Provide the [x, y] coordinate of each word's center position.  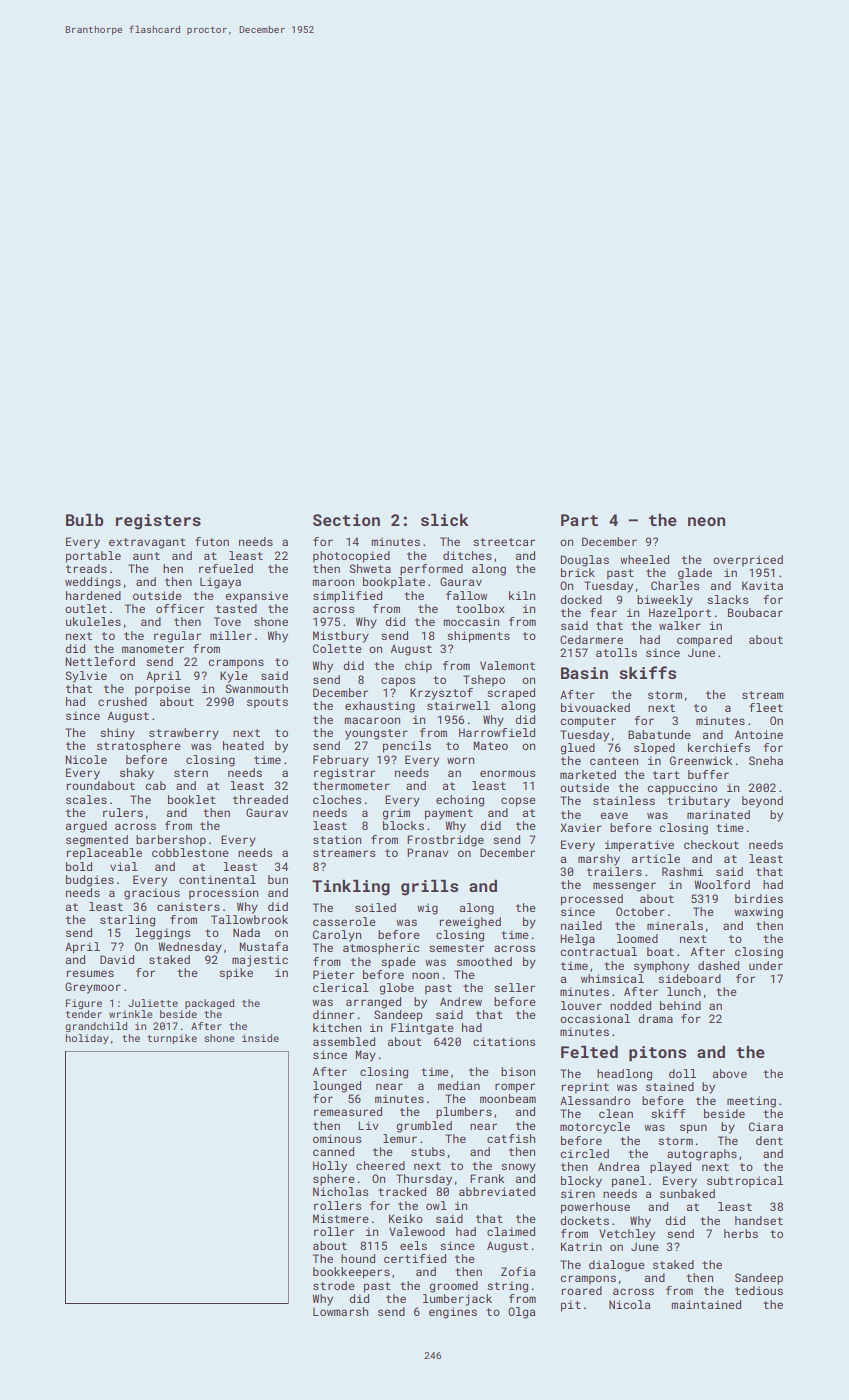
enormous [507, 773]
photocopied [351, 557]
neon [706, 521]
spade [398, 963]
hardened [93, 595]
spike [236, 974]
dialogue [617, 1266]
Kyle [234, 677]
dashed [718, 965]
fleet [766, 707]
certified [415, 1258]
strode [334, 1285]
